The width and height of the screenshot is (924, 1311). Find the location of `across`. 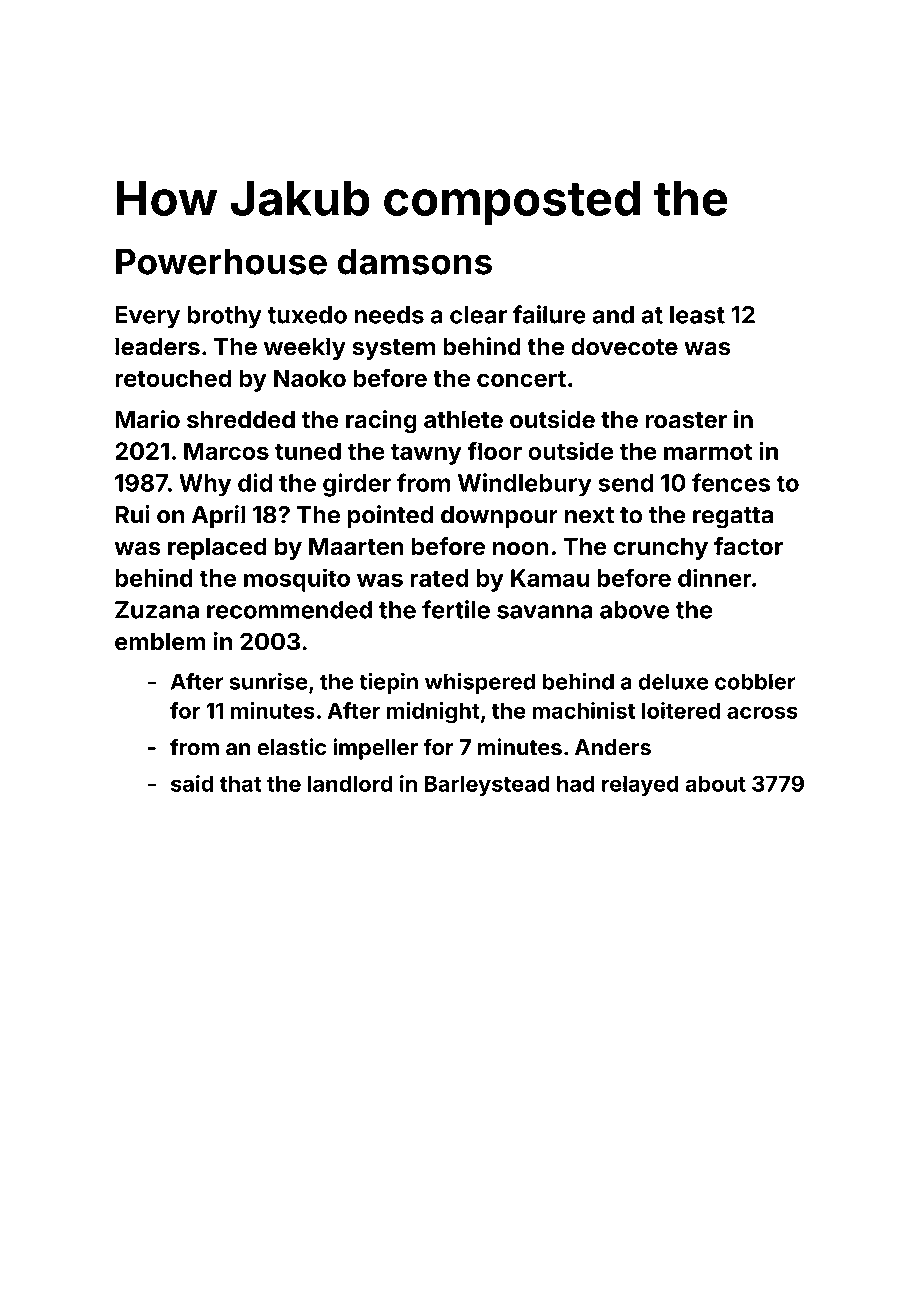

across is located at coordinates (762, 712).
